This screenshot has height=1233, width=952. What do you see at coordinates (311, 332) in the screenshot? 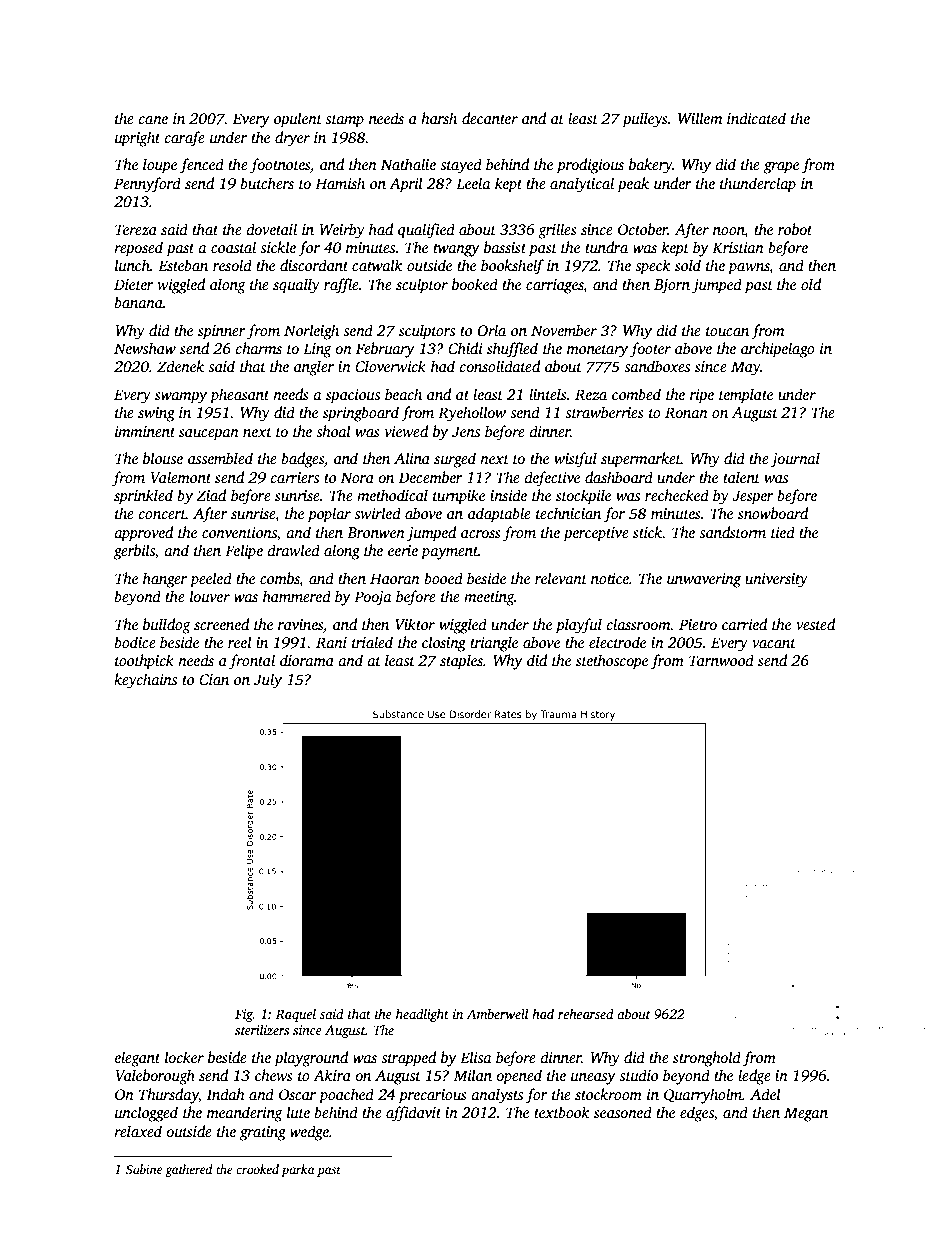
I see `Norleigh` at bounding box center [311, 332].
